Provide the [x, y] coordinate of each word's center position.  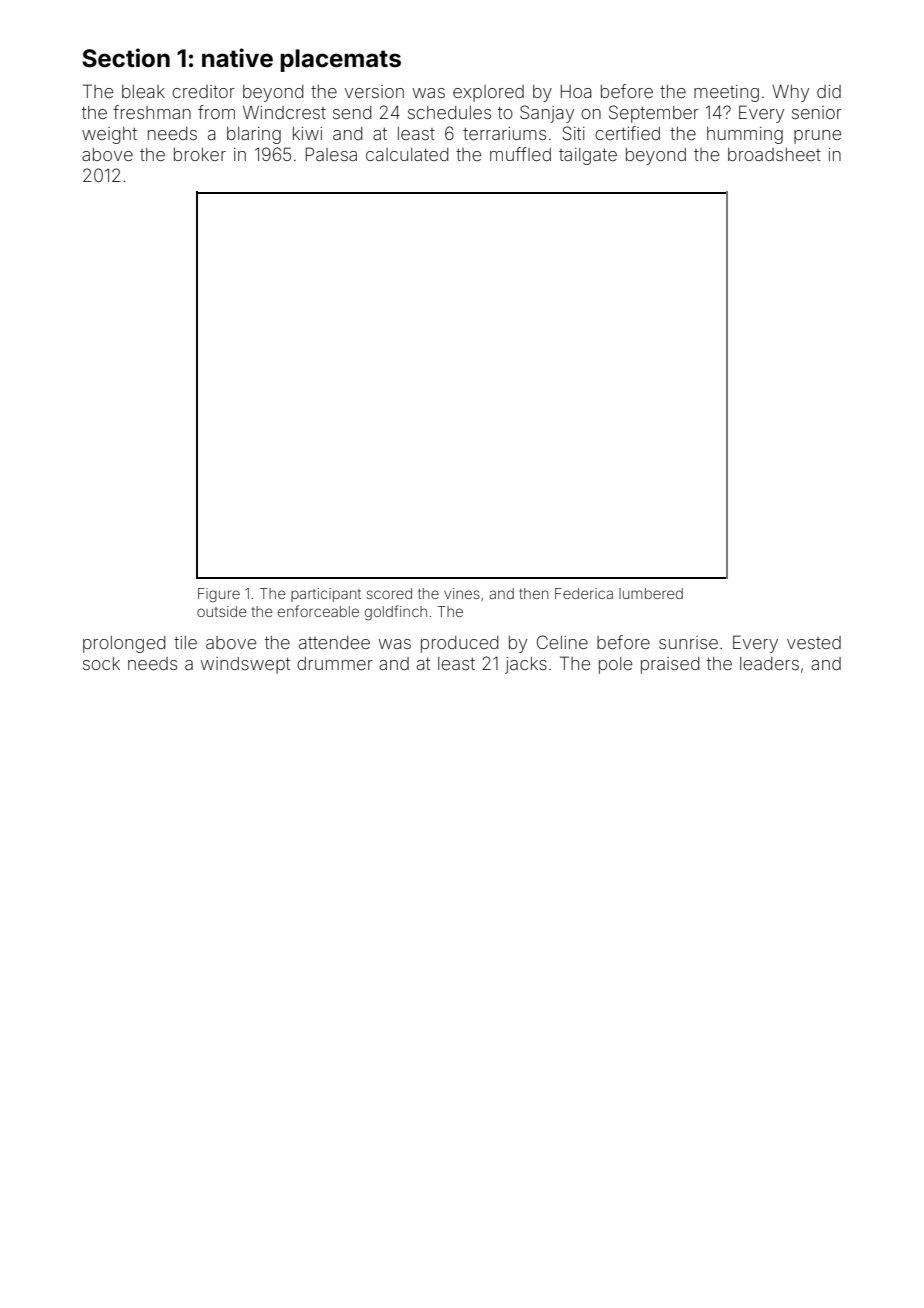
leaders [769, 663]
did [829, 91]
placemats [340, 60]
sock [101, 663]
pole [615, 665]
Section [126, 58]
